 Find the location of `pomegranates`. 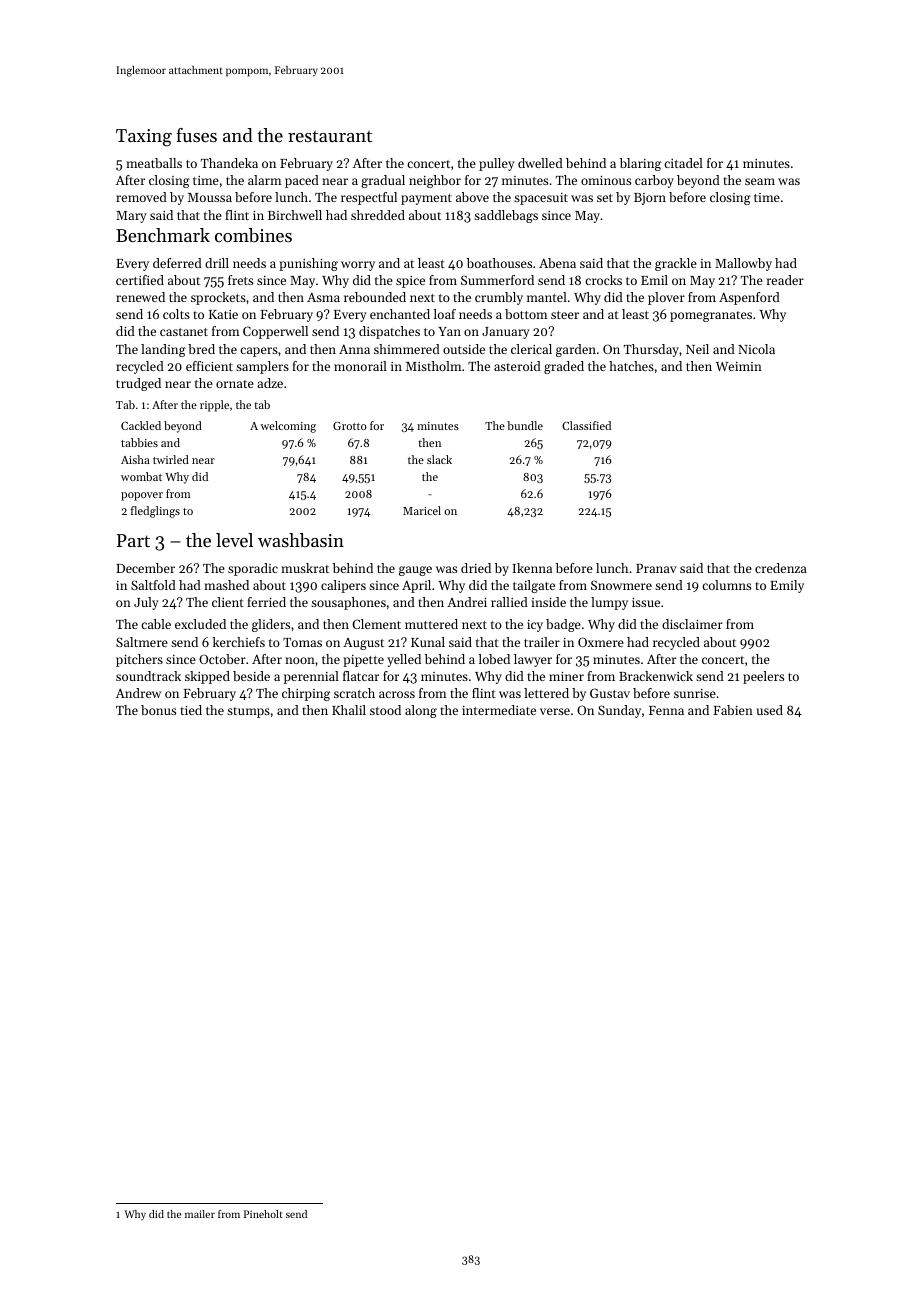

pomegranates is located at coordinates (711, 316).
